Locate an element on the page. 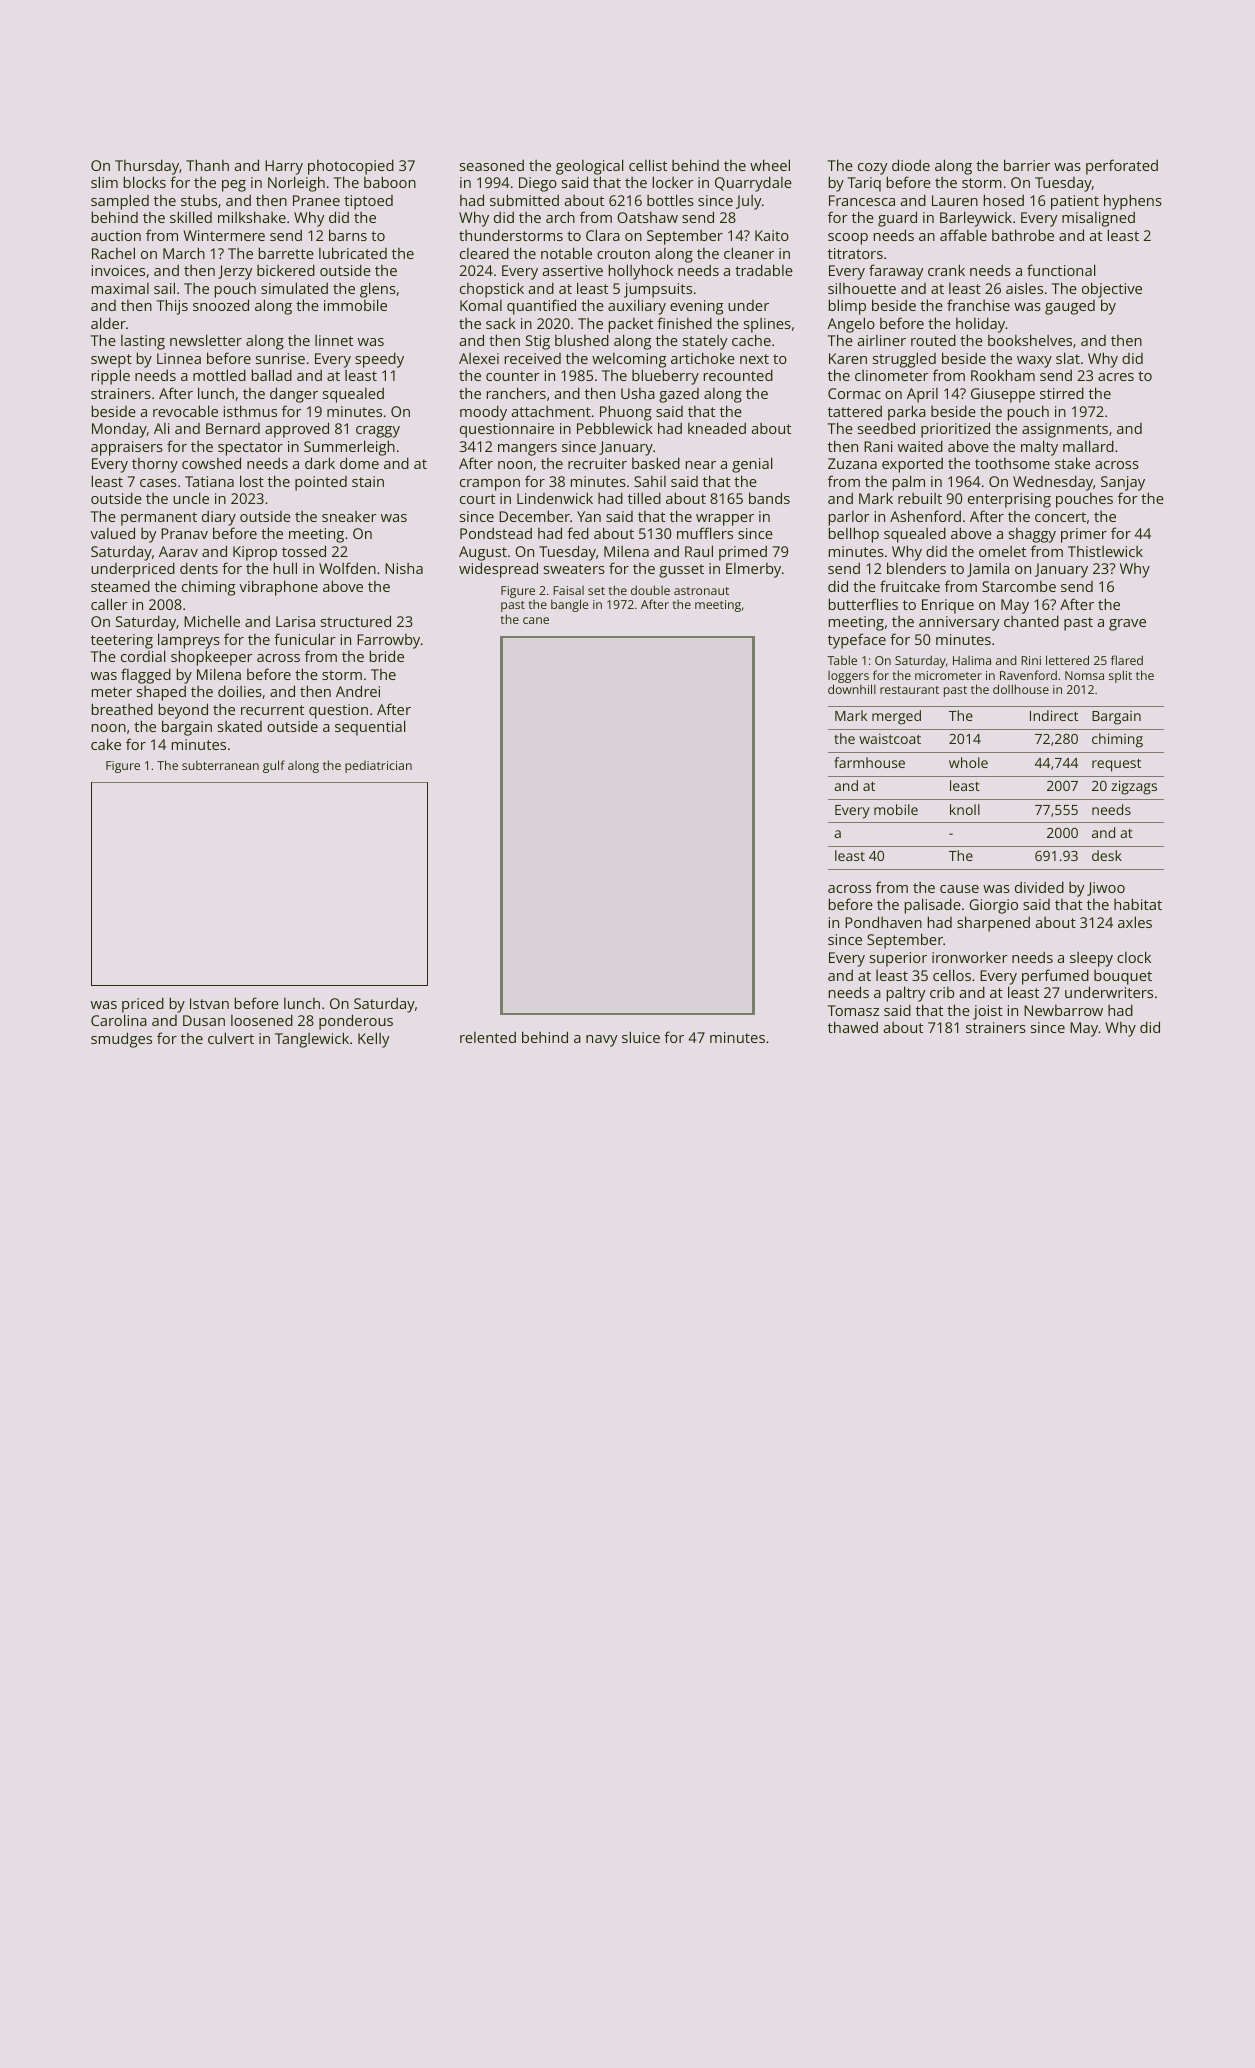 The image size is (1255, 2068). Sanjay is located at coordinates (1123, 483).
